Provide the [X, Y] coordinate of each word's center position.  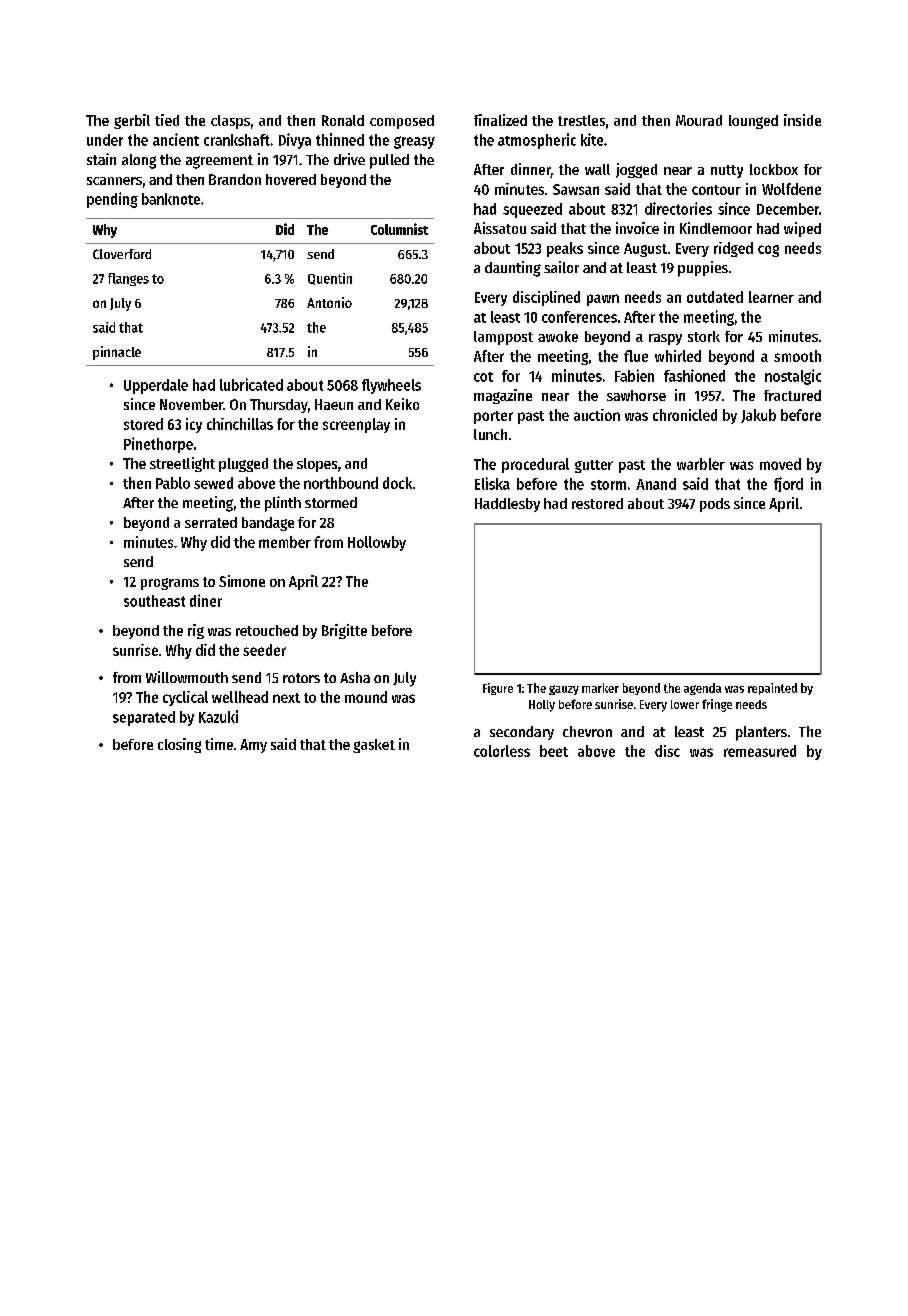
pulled [389, 161]
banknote [171, 199]
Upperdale [156, 386]
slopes [317, 465]
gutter [594, 466]
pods [715, 505]
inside [802, 120]
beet [554, 751]
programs [170, 584]
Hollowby [377, 543]
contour [716, 190]
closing [179, 745]
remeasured [760, 751]
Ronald [343, 120]
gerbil [132, 121]
